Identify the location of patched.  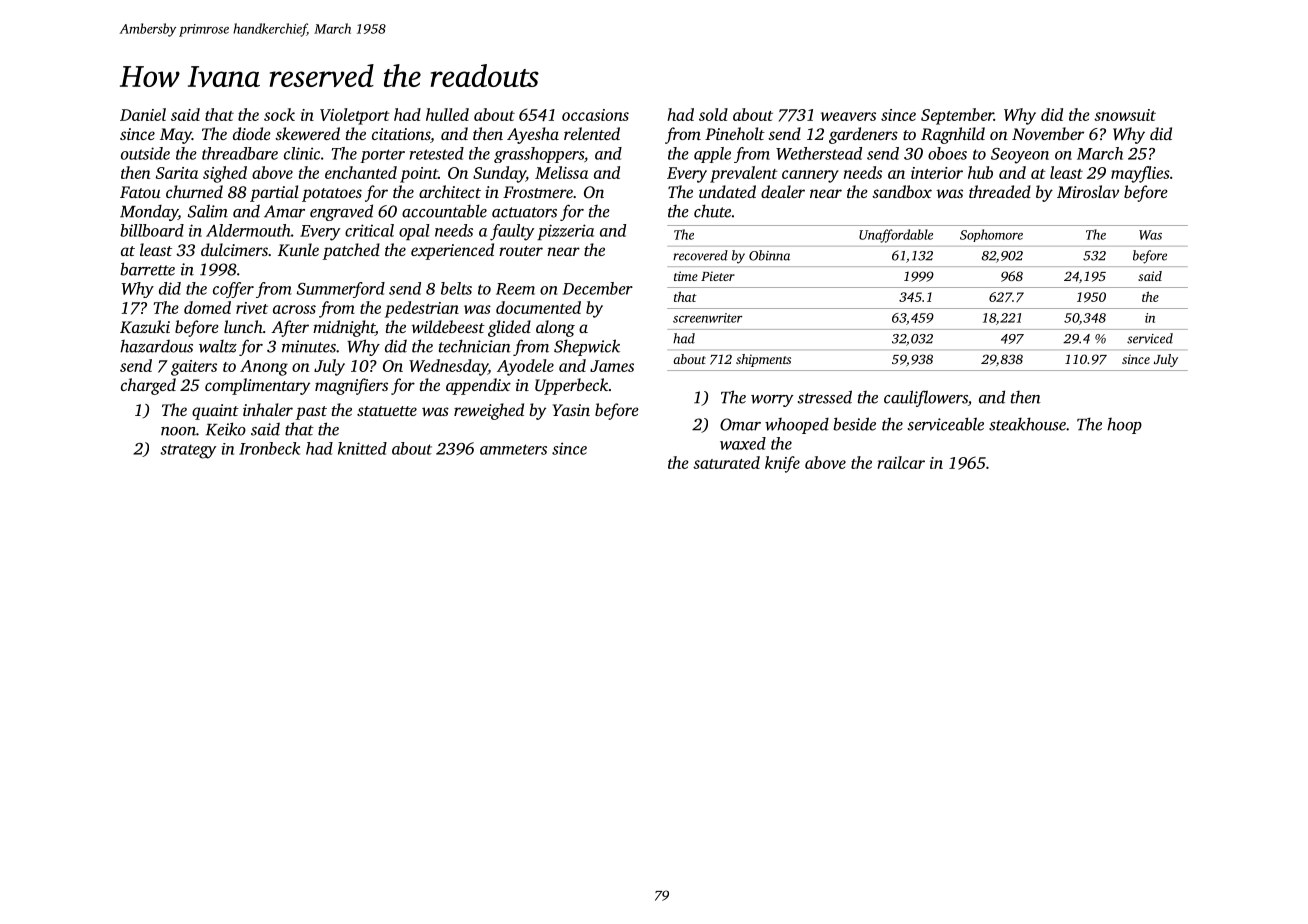
(351, 251).
